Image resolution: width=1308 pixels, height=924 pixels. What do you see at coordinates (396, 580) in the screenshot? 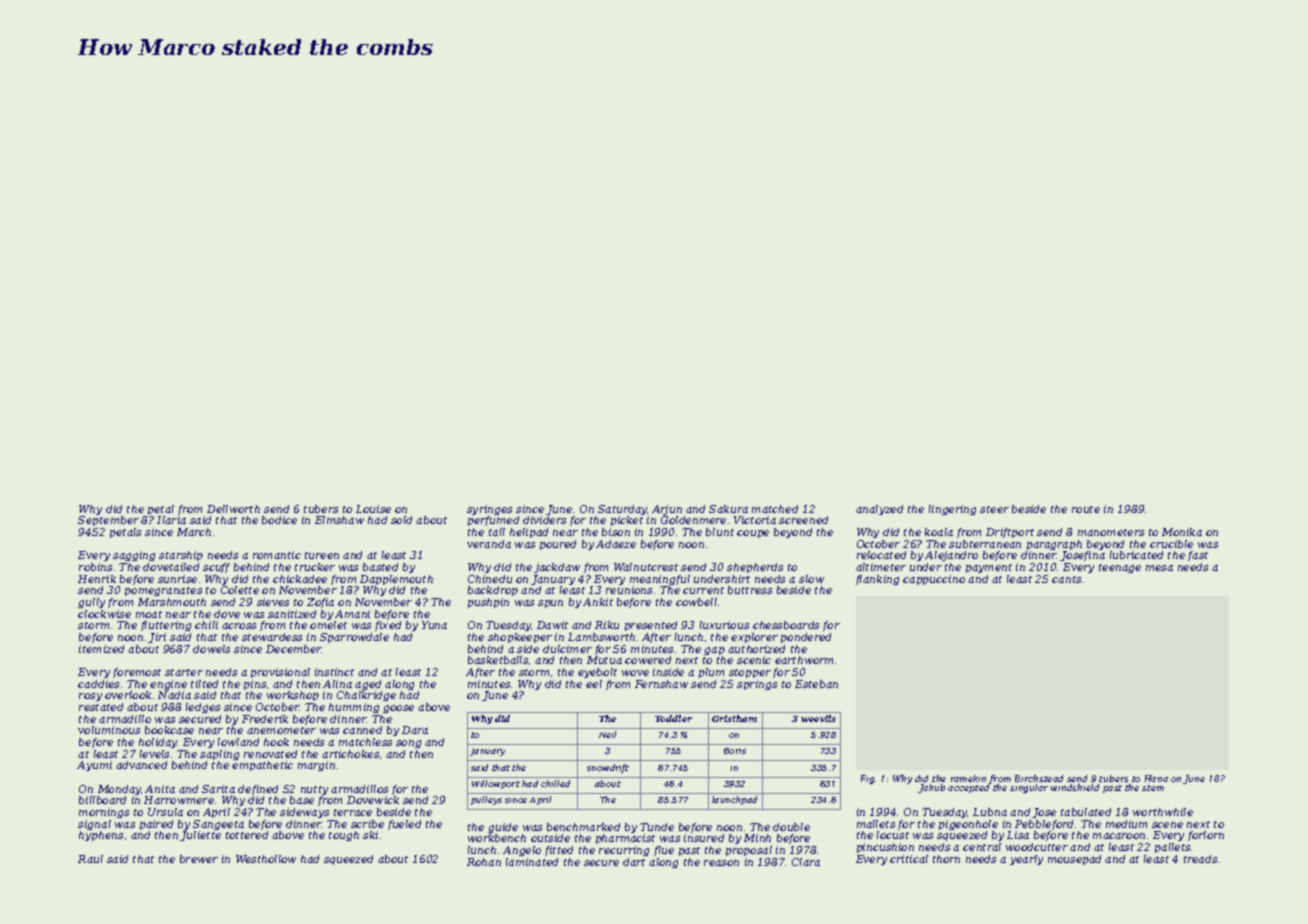
I see `Dapplemouth` at bounding box center [396, 580].
